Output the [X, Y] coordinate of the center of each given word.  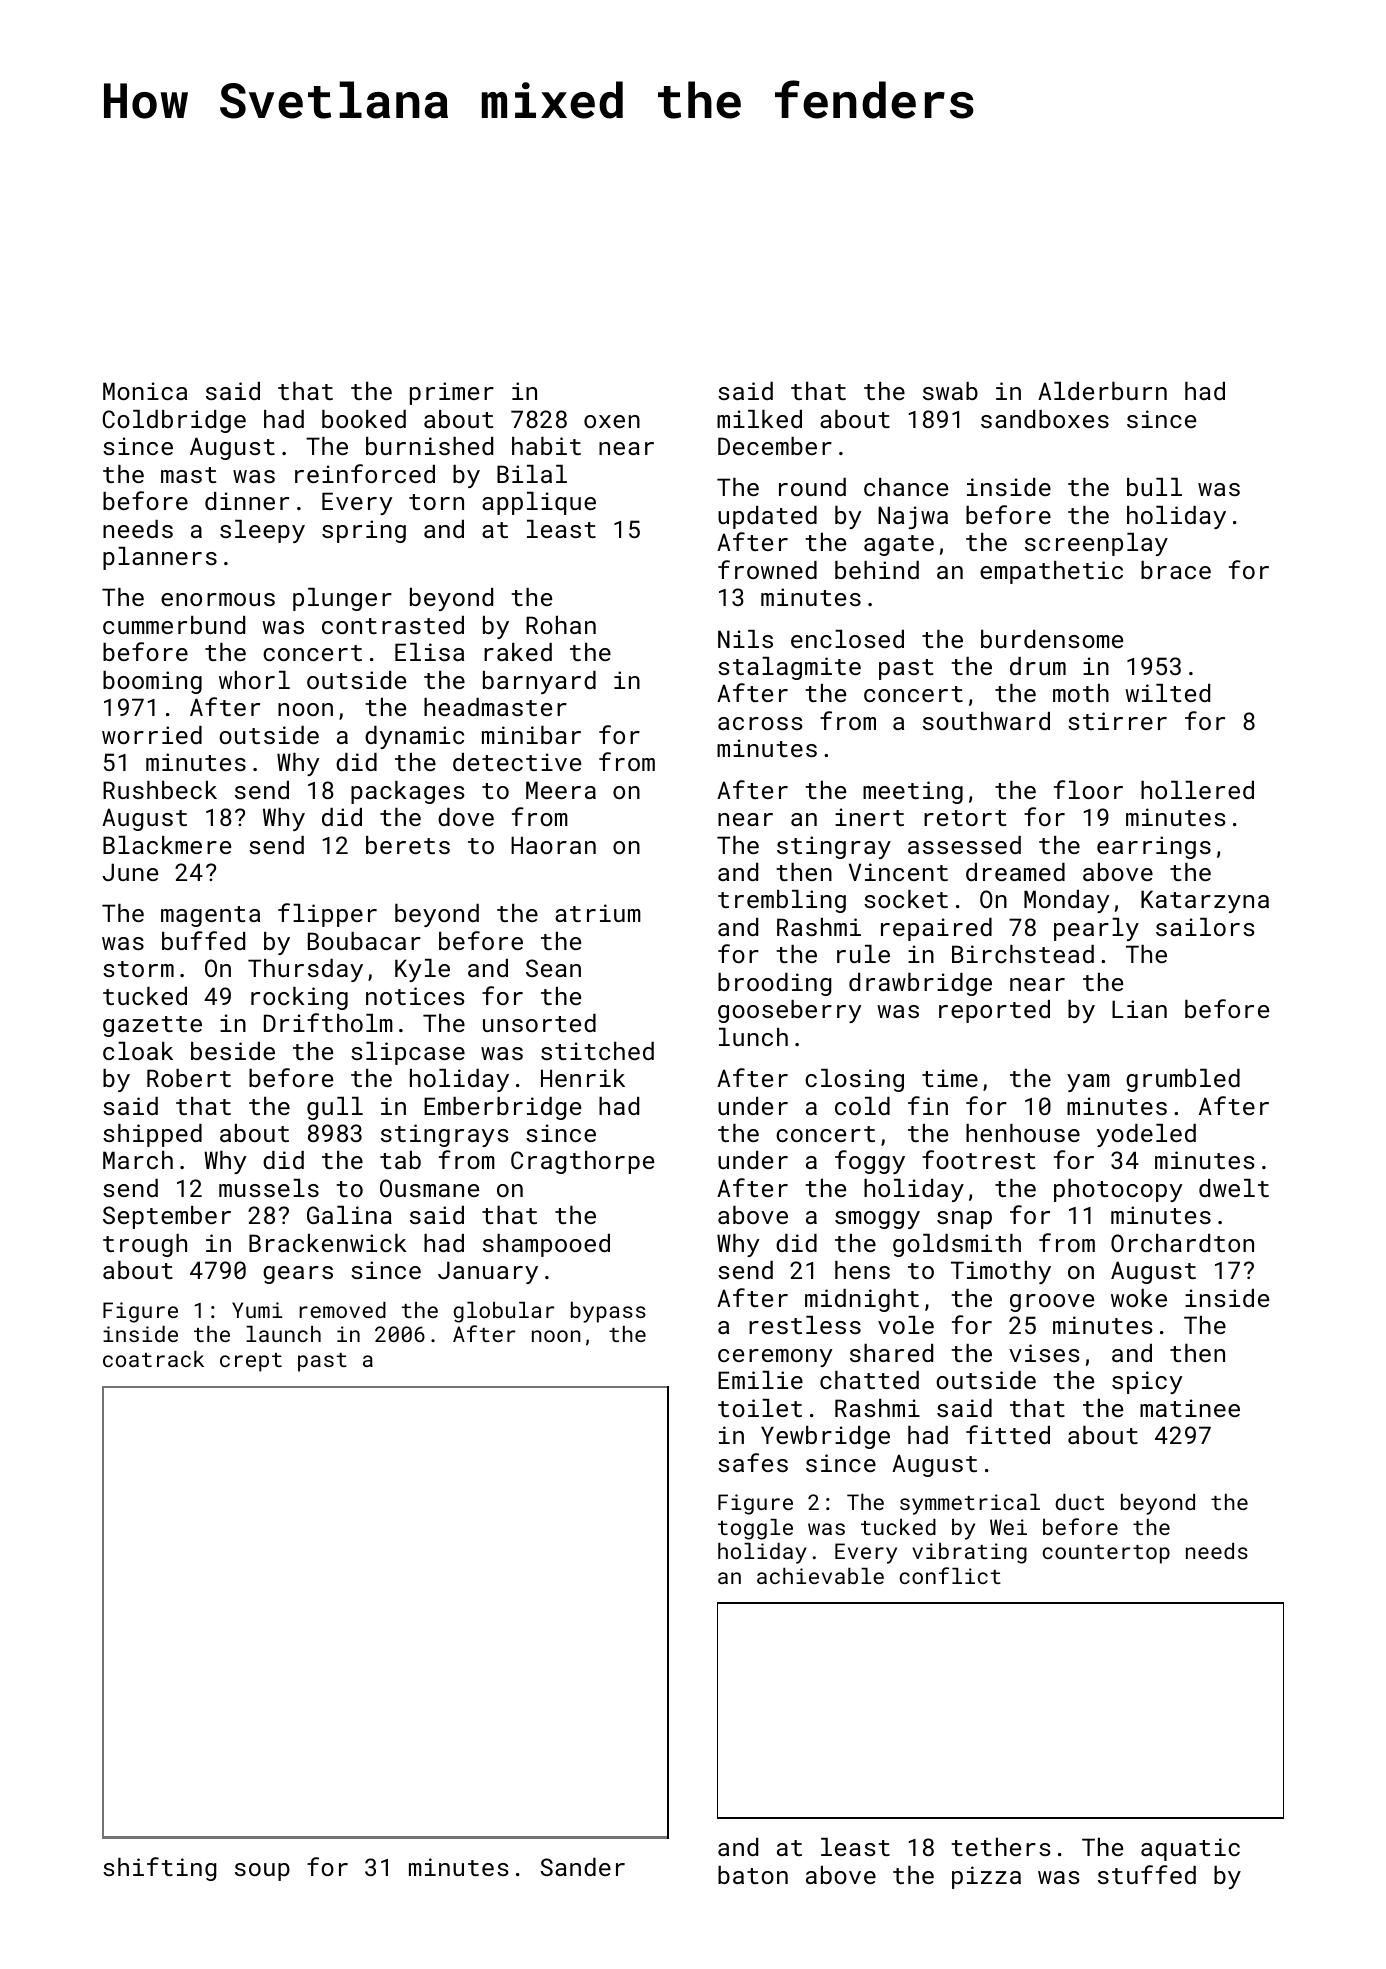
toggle [755, 1529]
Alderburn [1102, 391]
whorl [254, 680]
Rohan [561, 625]
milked [759, 419]
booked [364, 419]
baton [753, 1875]
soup [262, 1872]
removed [342, 1310]
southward [986, 721]
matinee [1190, 1408]
